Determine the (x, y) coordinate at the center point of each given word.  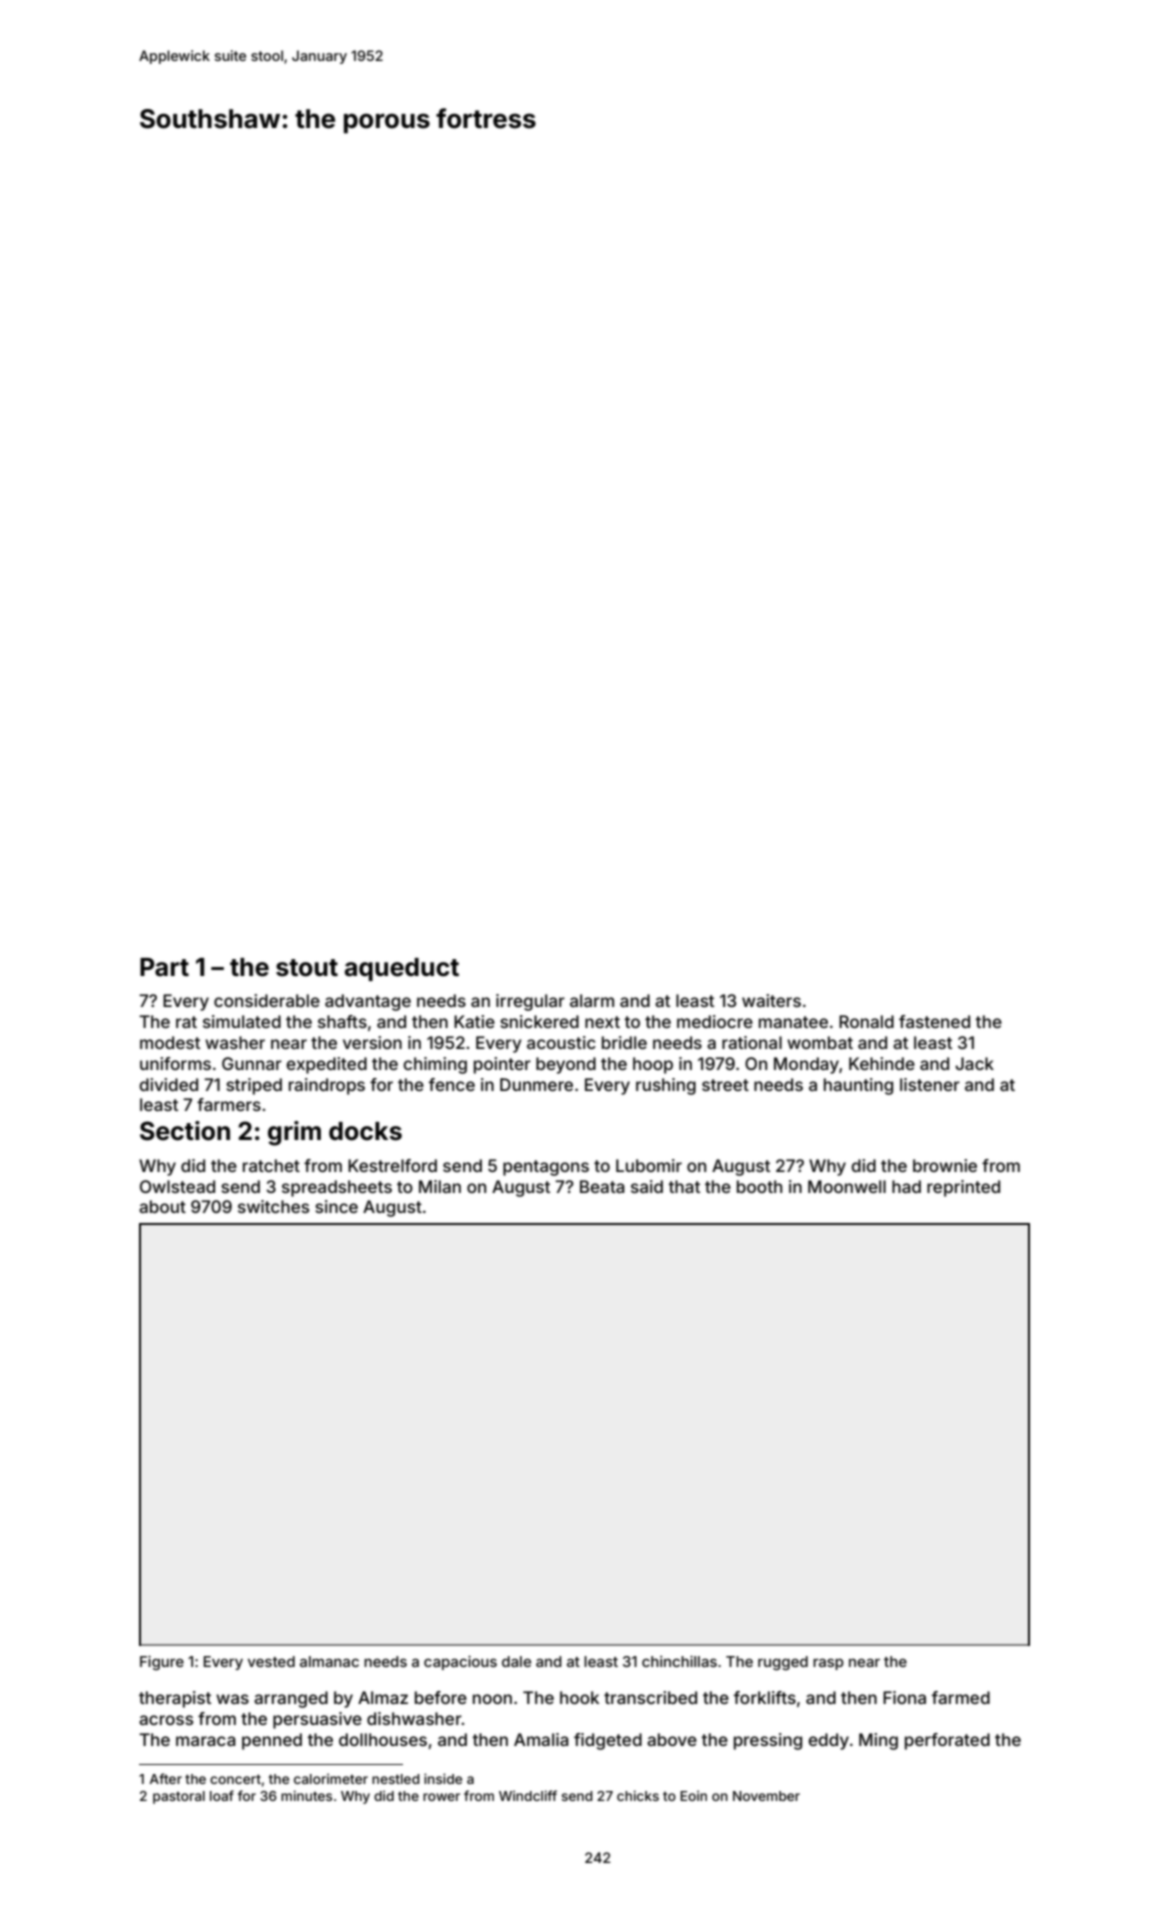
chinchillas (679, 1661)
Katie (474, 1021)
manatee (793, 1022)
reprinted (963, 1188)
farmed (960, 1697)
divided (168, 1084)
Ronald (866, 1021)
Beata (602, 1186)
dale (516, 1661)
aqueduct (401, 969)
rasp (828, 1664)
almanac (329, 1661)
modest (170, 1042)
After (166, 1778)
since (336, 1206)
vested (271, 1661)
